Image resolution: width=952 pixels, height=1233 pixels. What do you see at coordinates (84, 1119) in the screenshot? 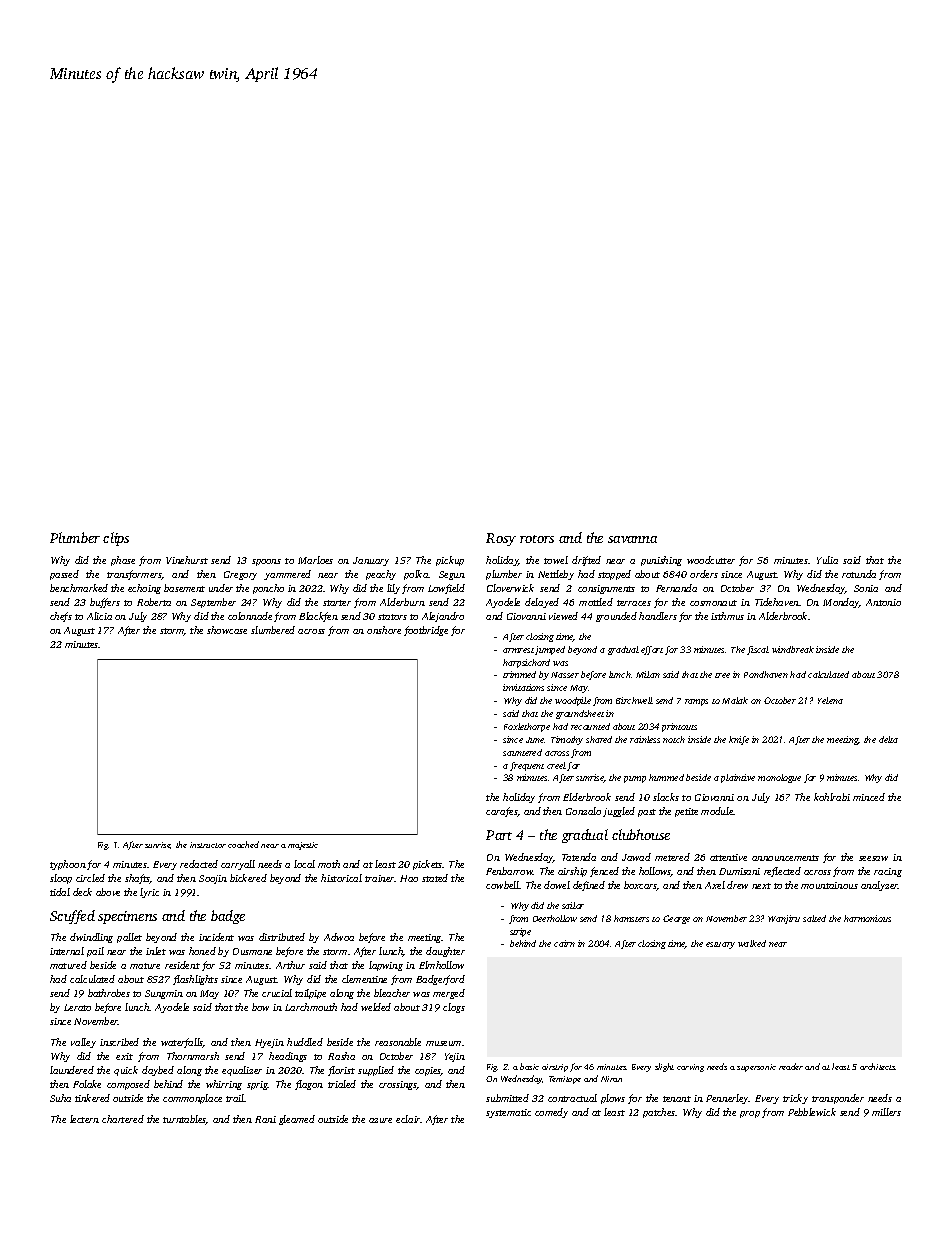
I see `lectern` at bounding box center [84, 1119].
